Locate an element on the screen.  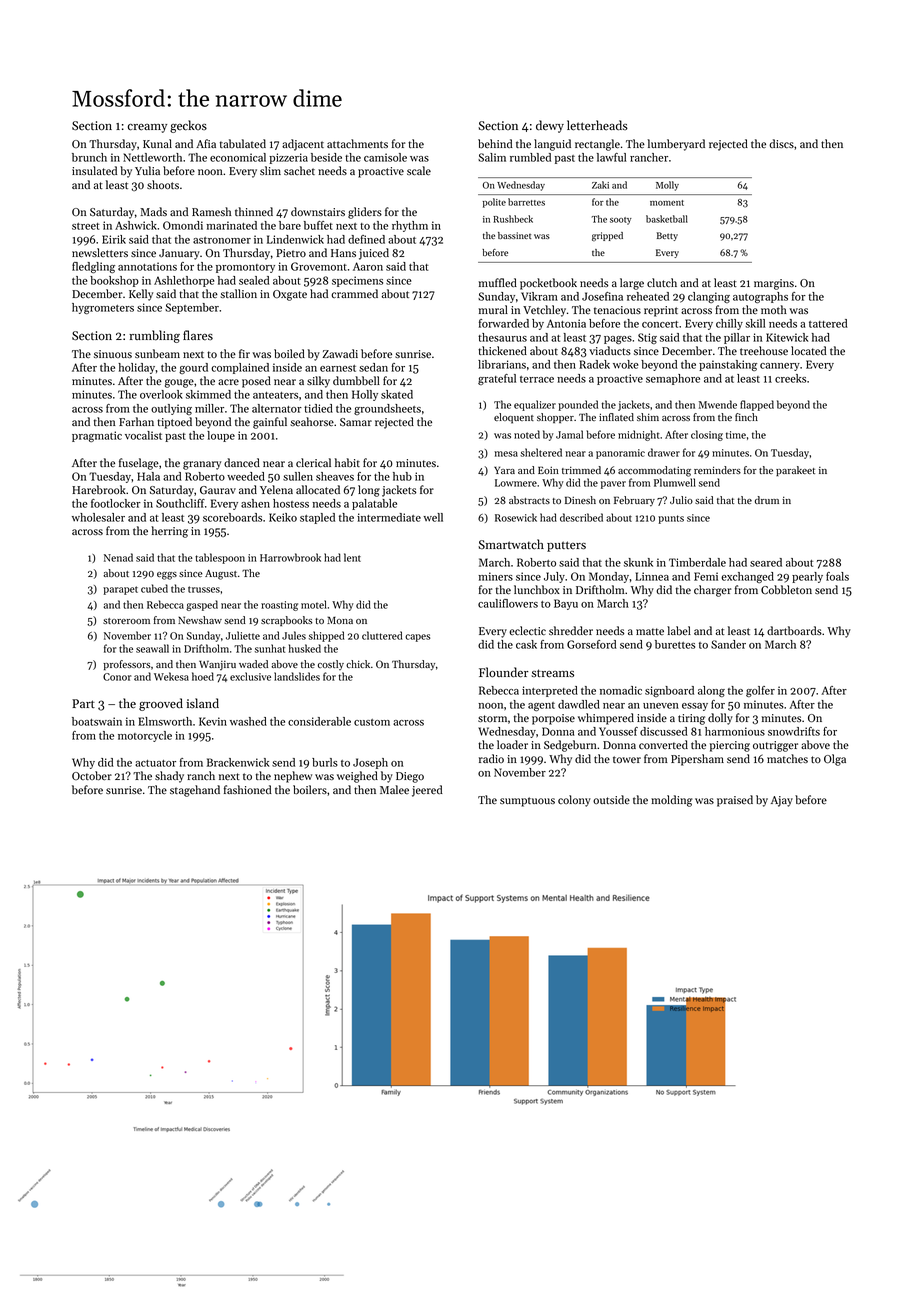
thinned is located at coordinates (254, 212).
